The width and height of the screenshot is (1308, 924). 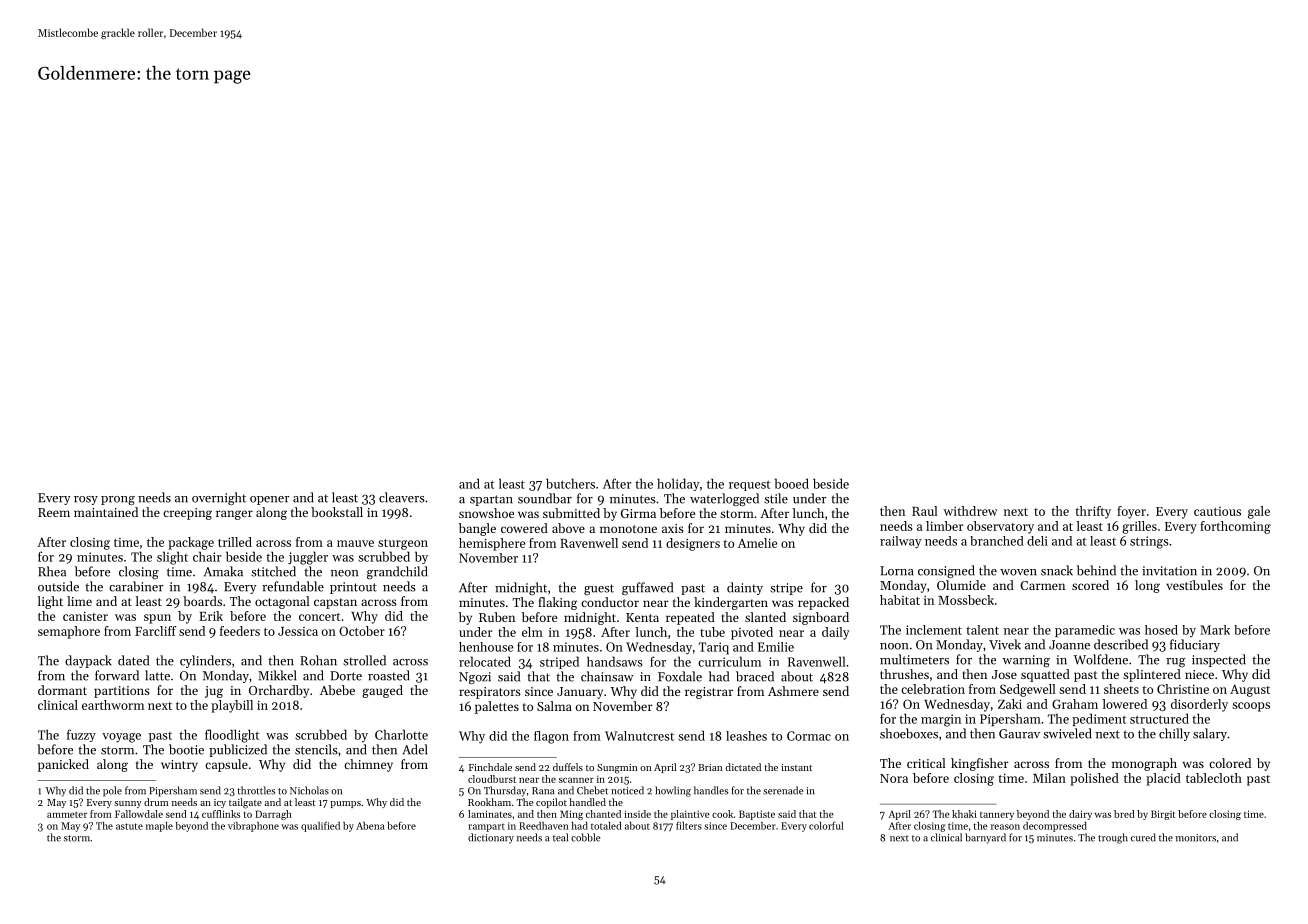 What do you see at coordinates (693, 544) in the screenshot?
I see `designers` at bounding box center [693, 544].
